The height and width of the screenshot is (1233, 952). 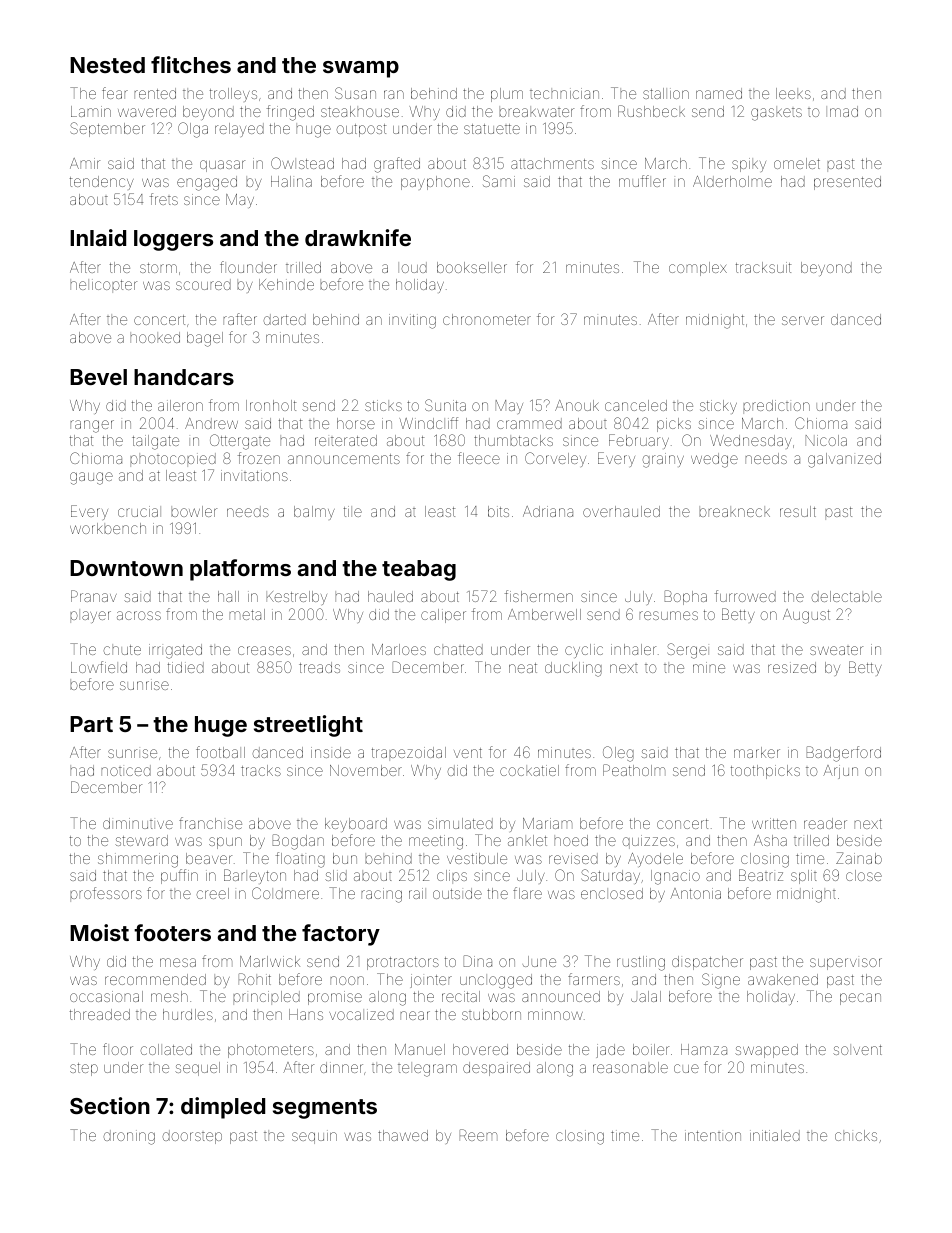 What do you see at coordinates (844, 754) in the screenshot?
I see `Badgerford` at bounding box center [844, 754].
